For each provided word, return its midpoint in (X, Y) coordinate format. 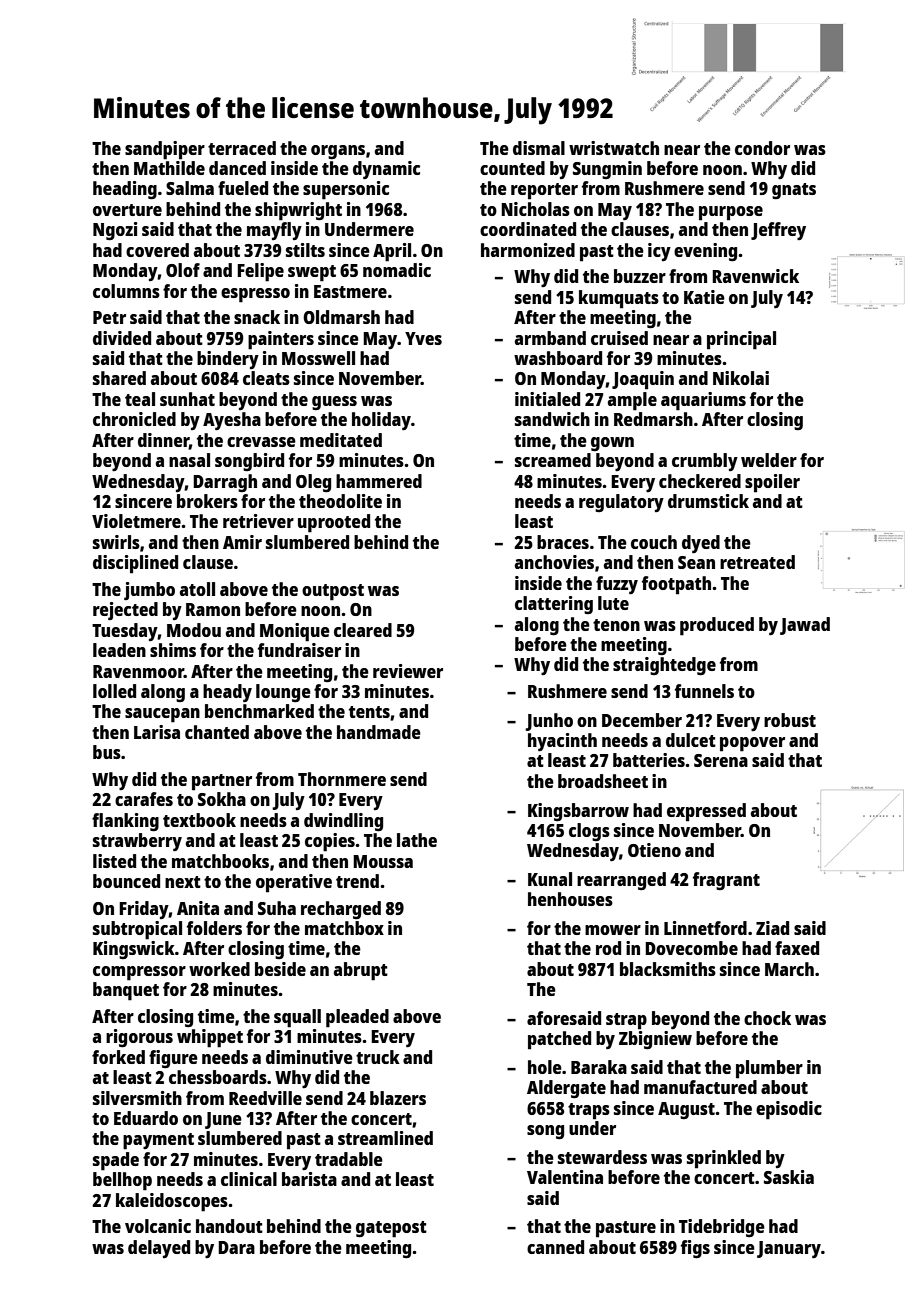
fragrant (726, 881)
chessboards (218, 1077)
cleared (363, 630)
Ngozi (115, 231)
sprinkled (724, 1159)
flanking (125, 822)
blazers (398, 1098)
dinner (163, 441)
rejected (125, 611)
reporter (544, 191)
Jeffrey (778, 231)
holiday (381, 421)
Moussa (383, 861)
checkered (700, 481)
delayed (159, 1249)
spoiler (772, 483)
